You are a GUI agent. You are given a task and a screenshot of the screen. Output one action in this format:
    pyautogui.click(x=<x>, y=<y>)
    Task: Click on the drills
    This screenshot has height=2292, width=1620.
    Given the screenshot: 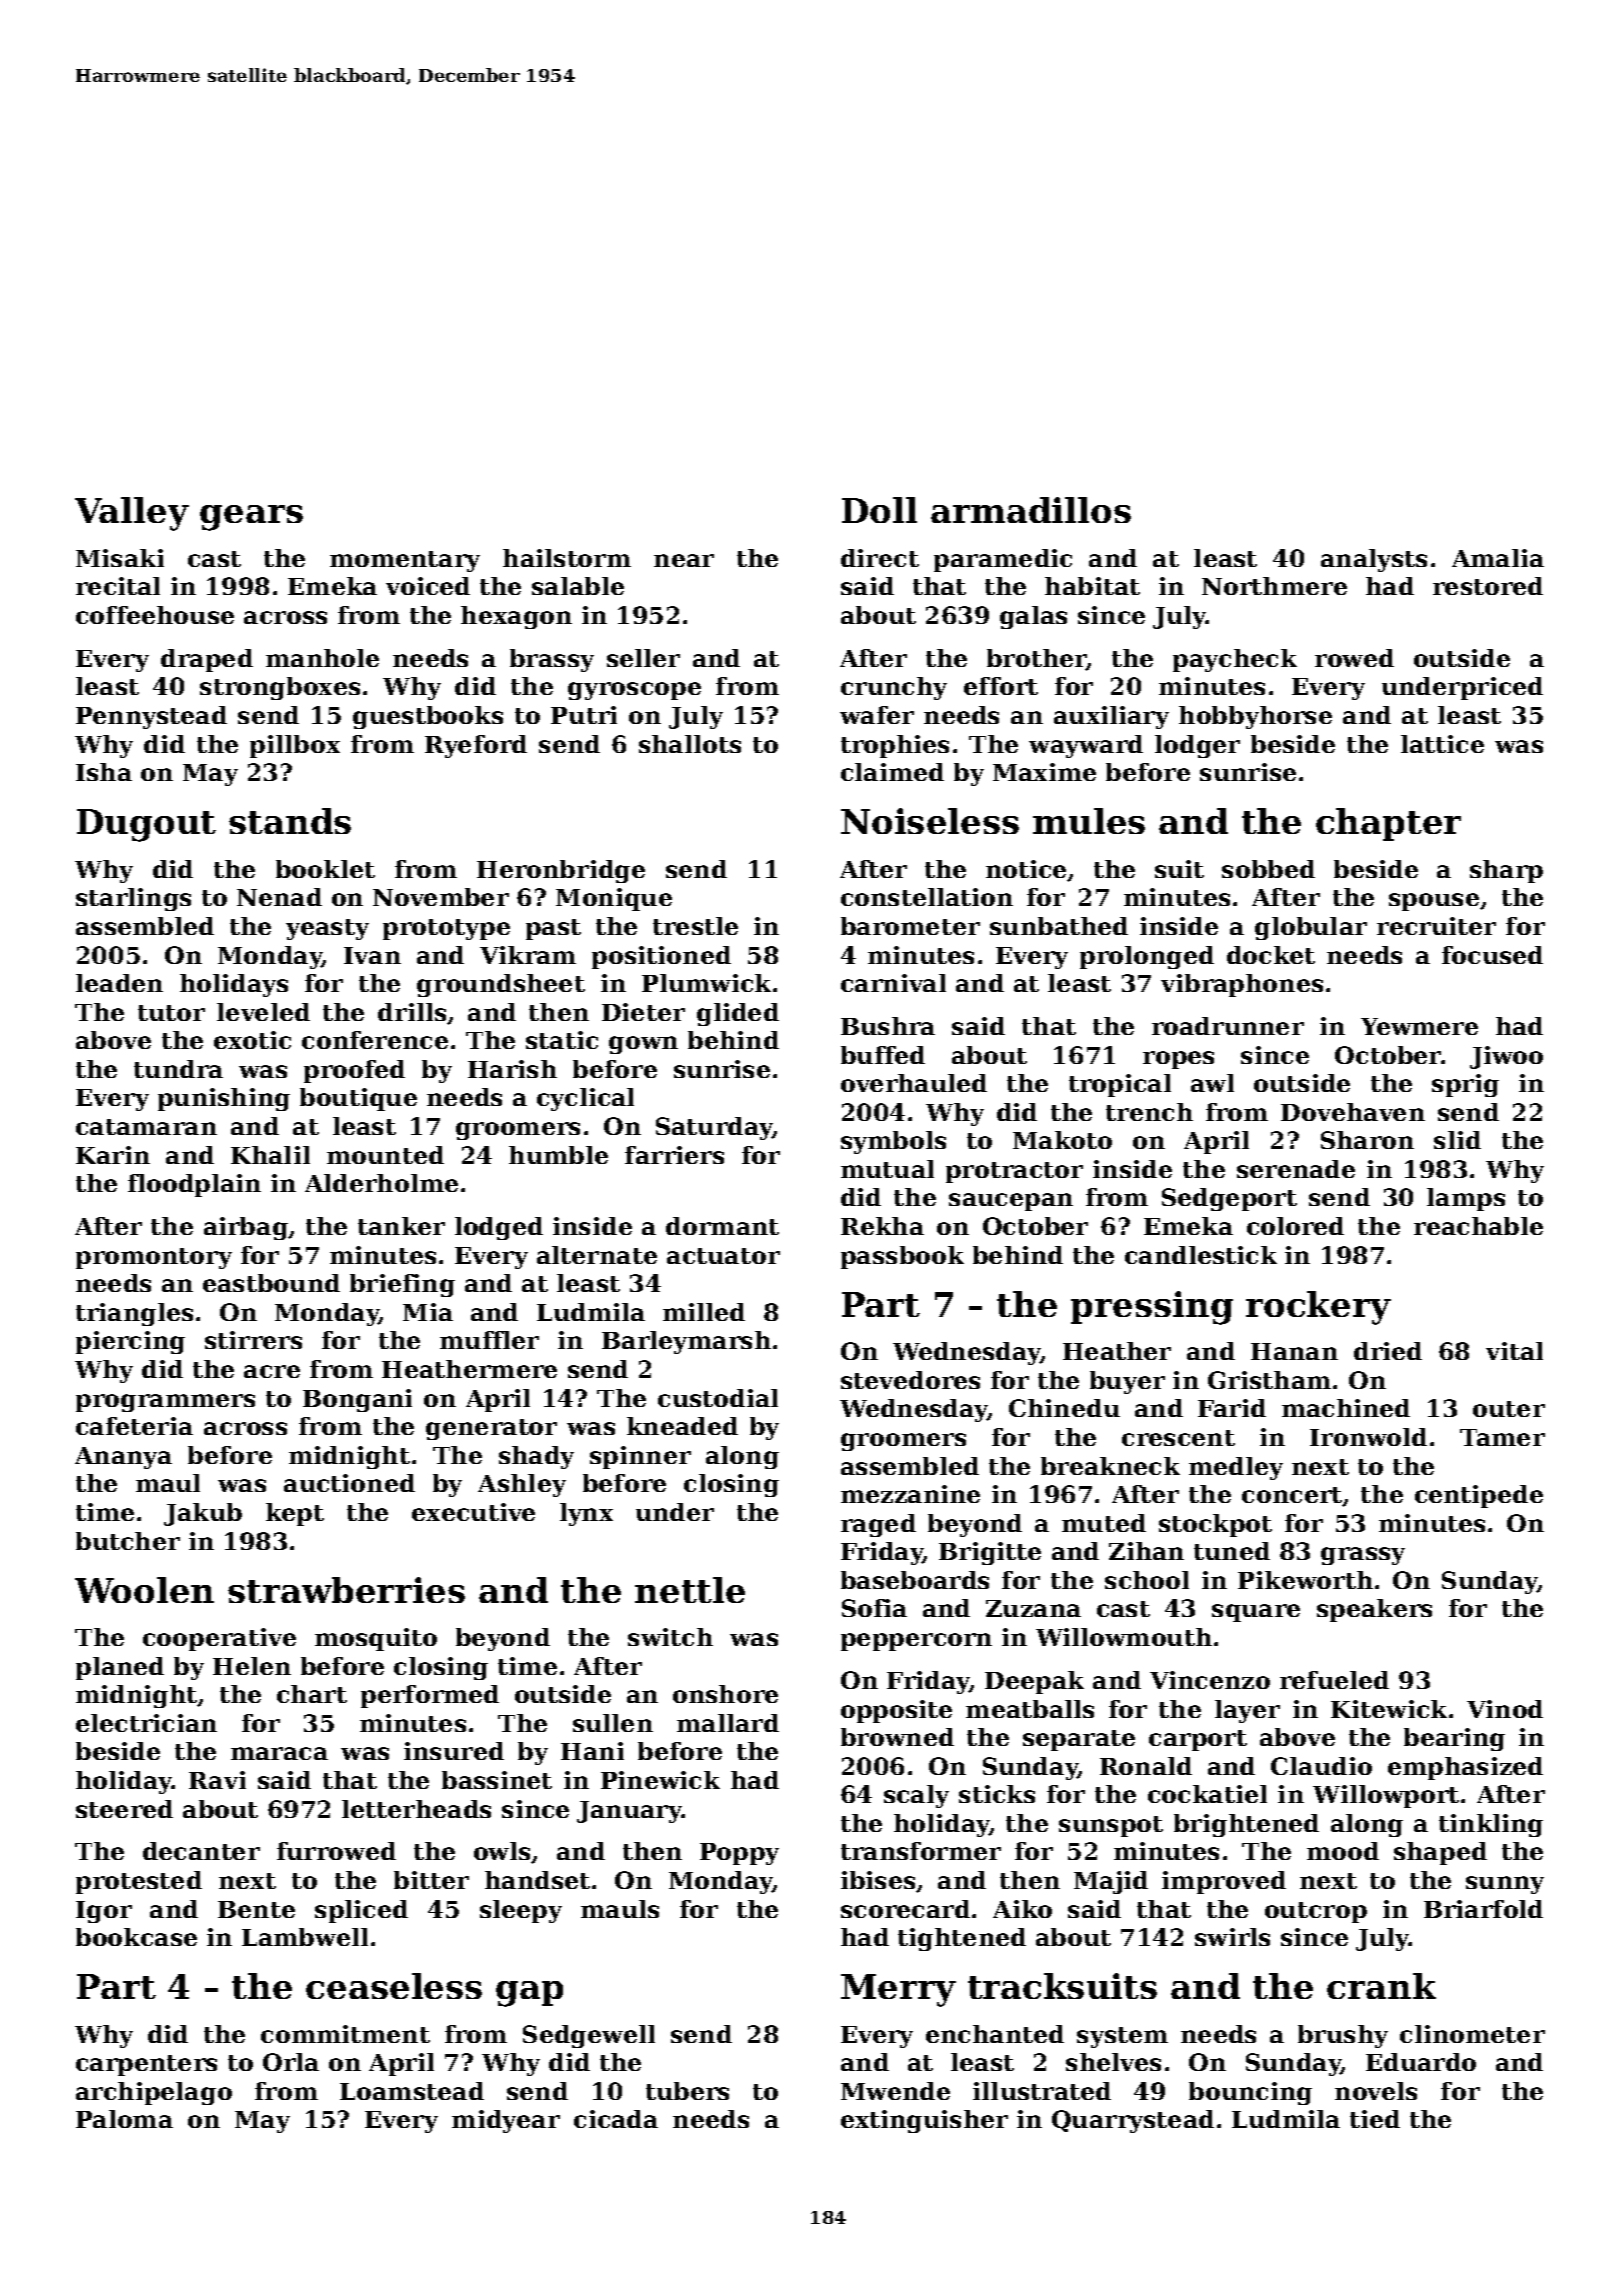 What is the action you would take?
    pyautogui.click(x=412, y=1012)
